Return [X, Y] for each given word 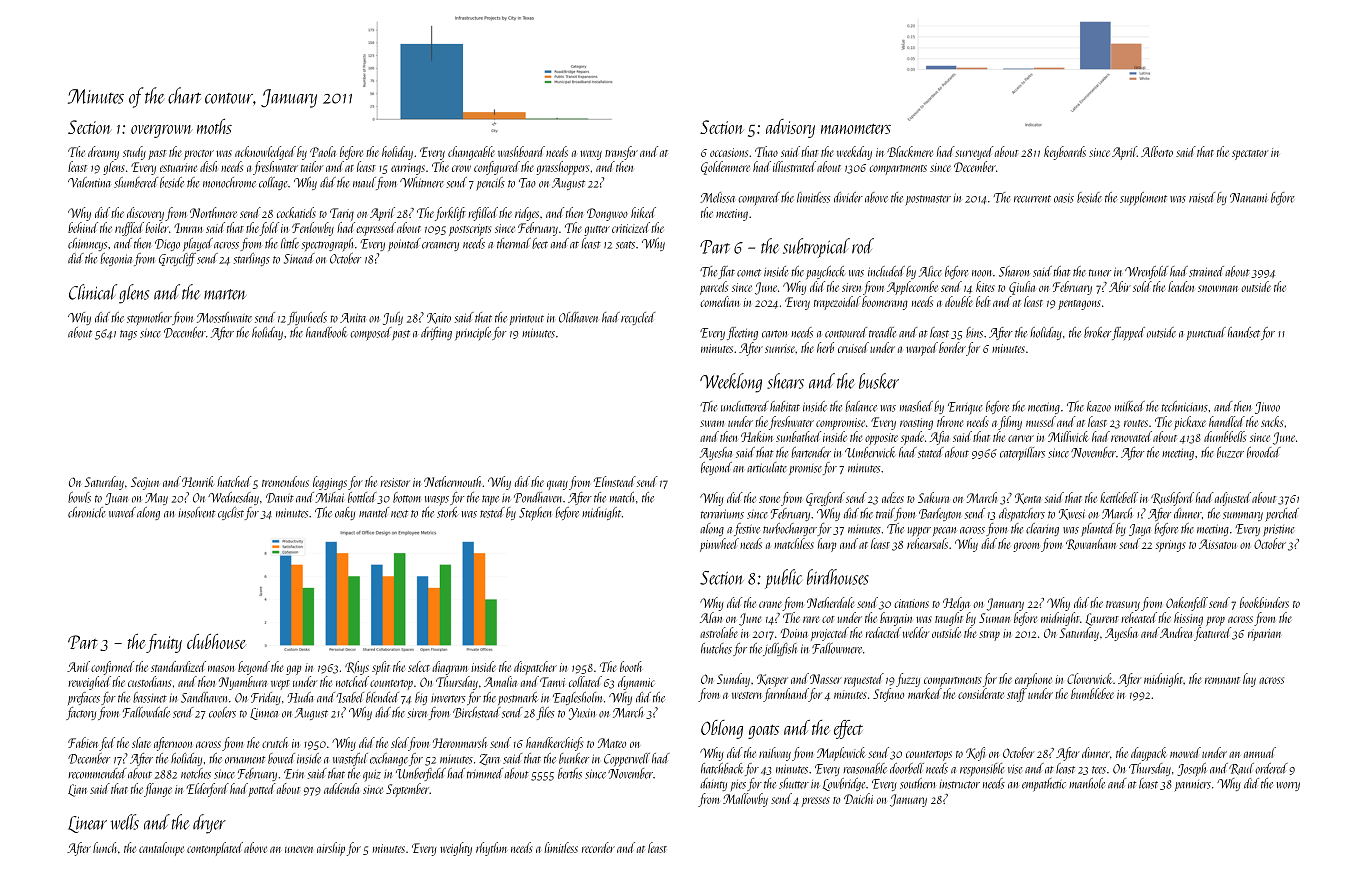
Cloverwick [1090, 678]
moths [214, 126]
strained [1206, 271]
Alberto [1157, 151]
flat [726, 272]
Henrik [198, 481]
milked [1130, 406]
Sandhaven [204, 697]
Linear [87, 824]
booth [631, 666]
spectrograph [327, 244]
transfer [621, 153]
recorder [598, 847]
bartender [811, 452]
